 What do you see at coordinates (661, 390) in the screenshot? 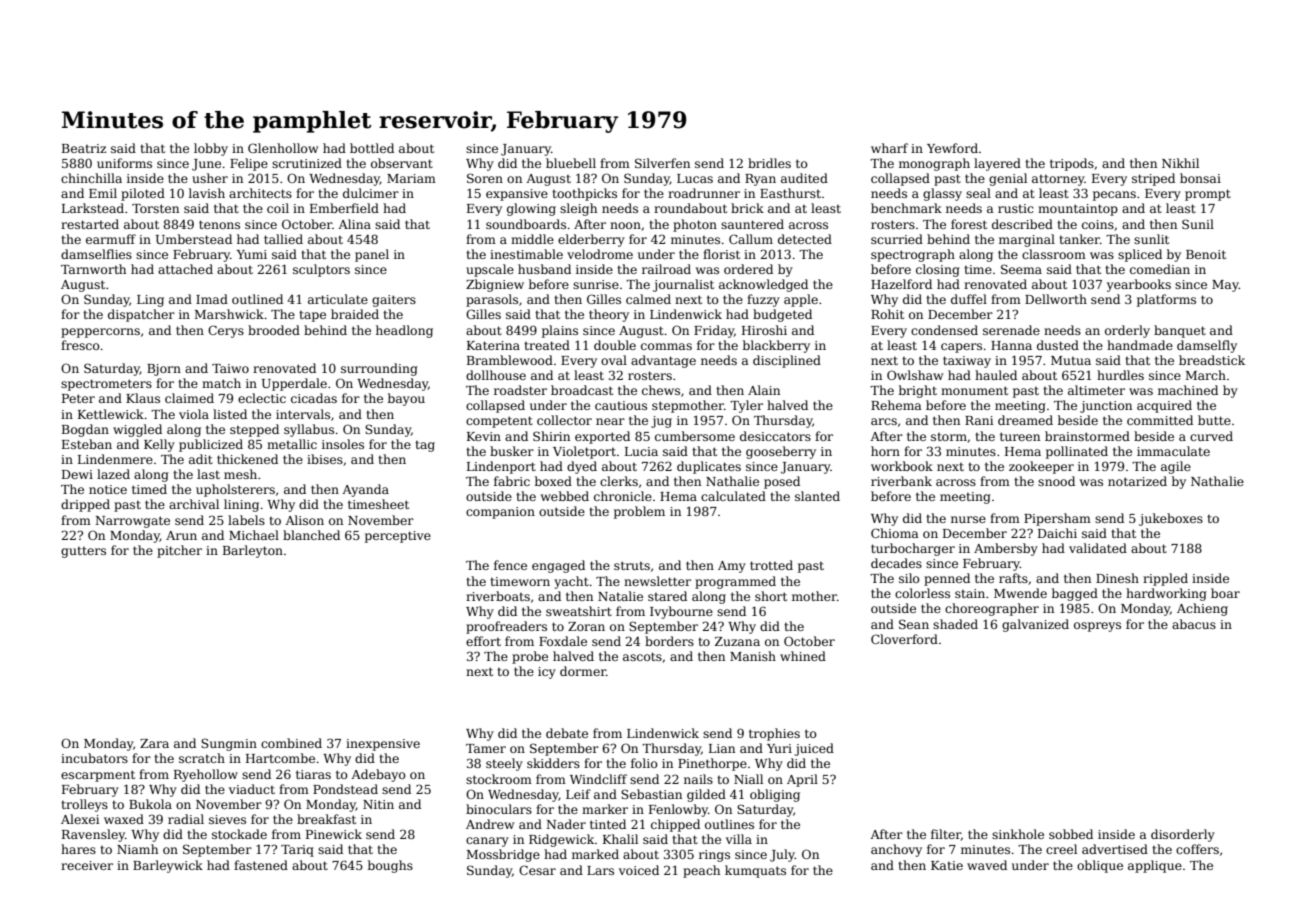
I see `chews` at bounding box center [661, 390].
